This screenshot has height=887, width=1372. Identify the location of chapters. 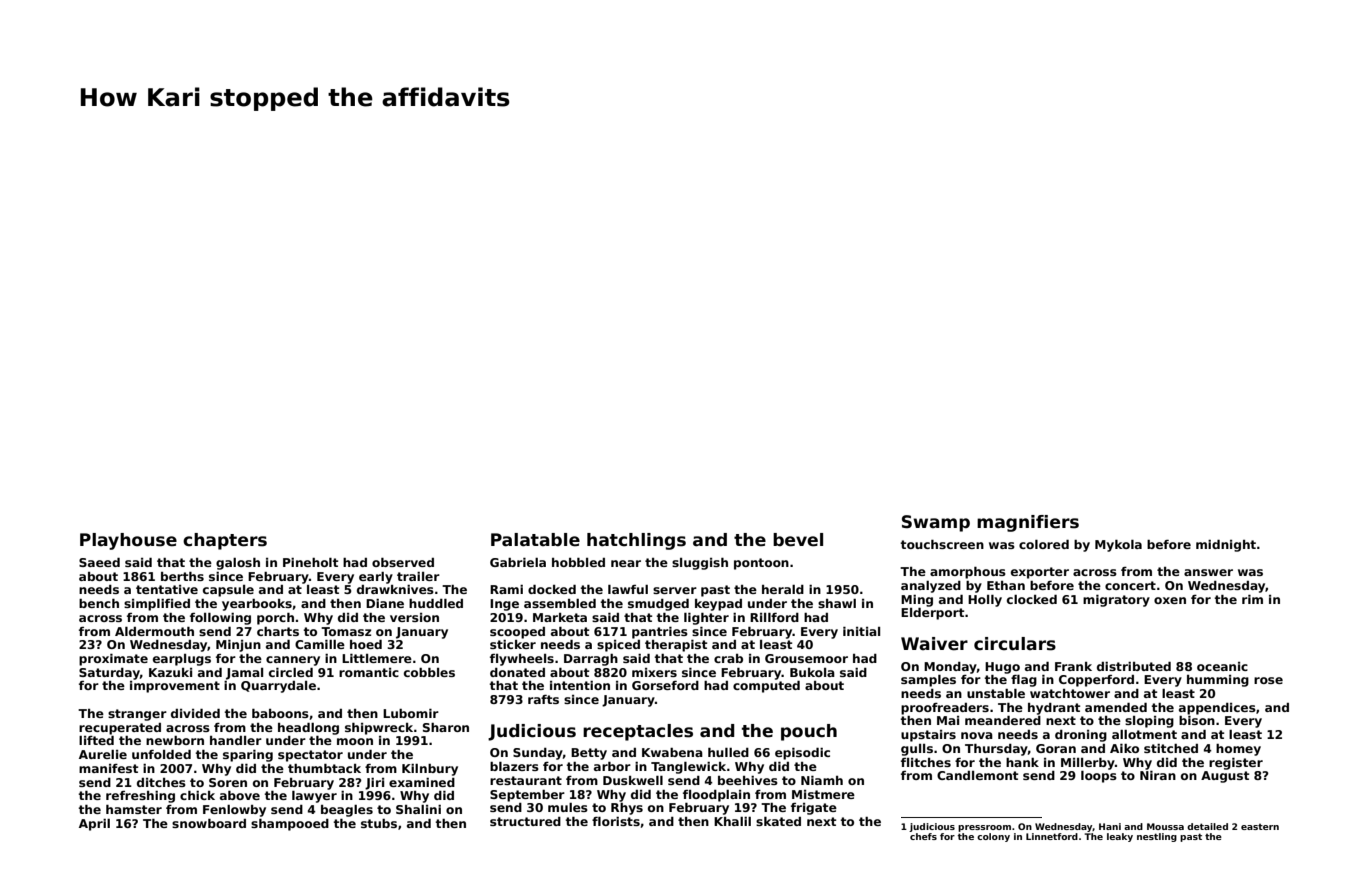
(225, 541).
